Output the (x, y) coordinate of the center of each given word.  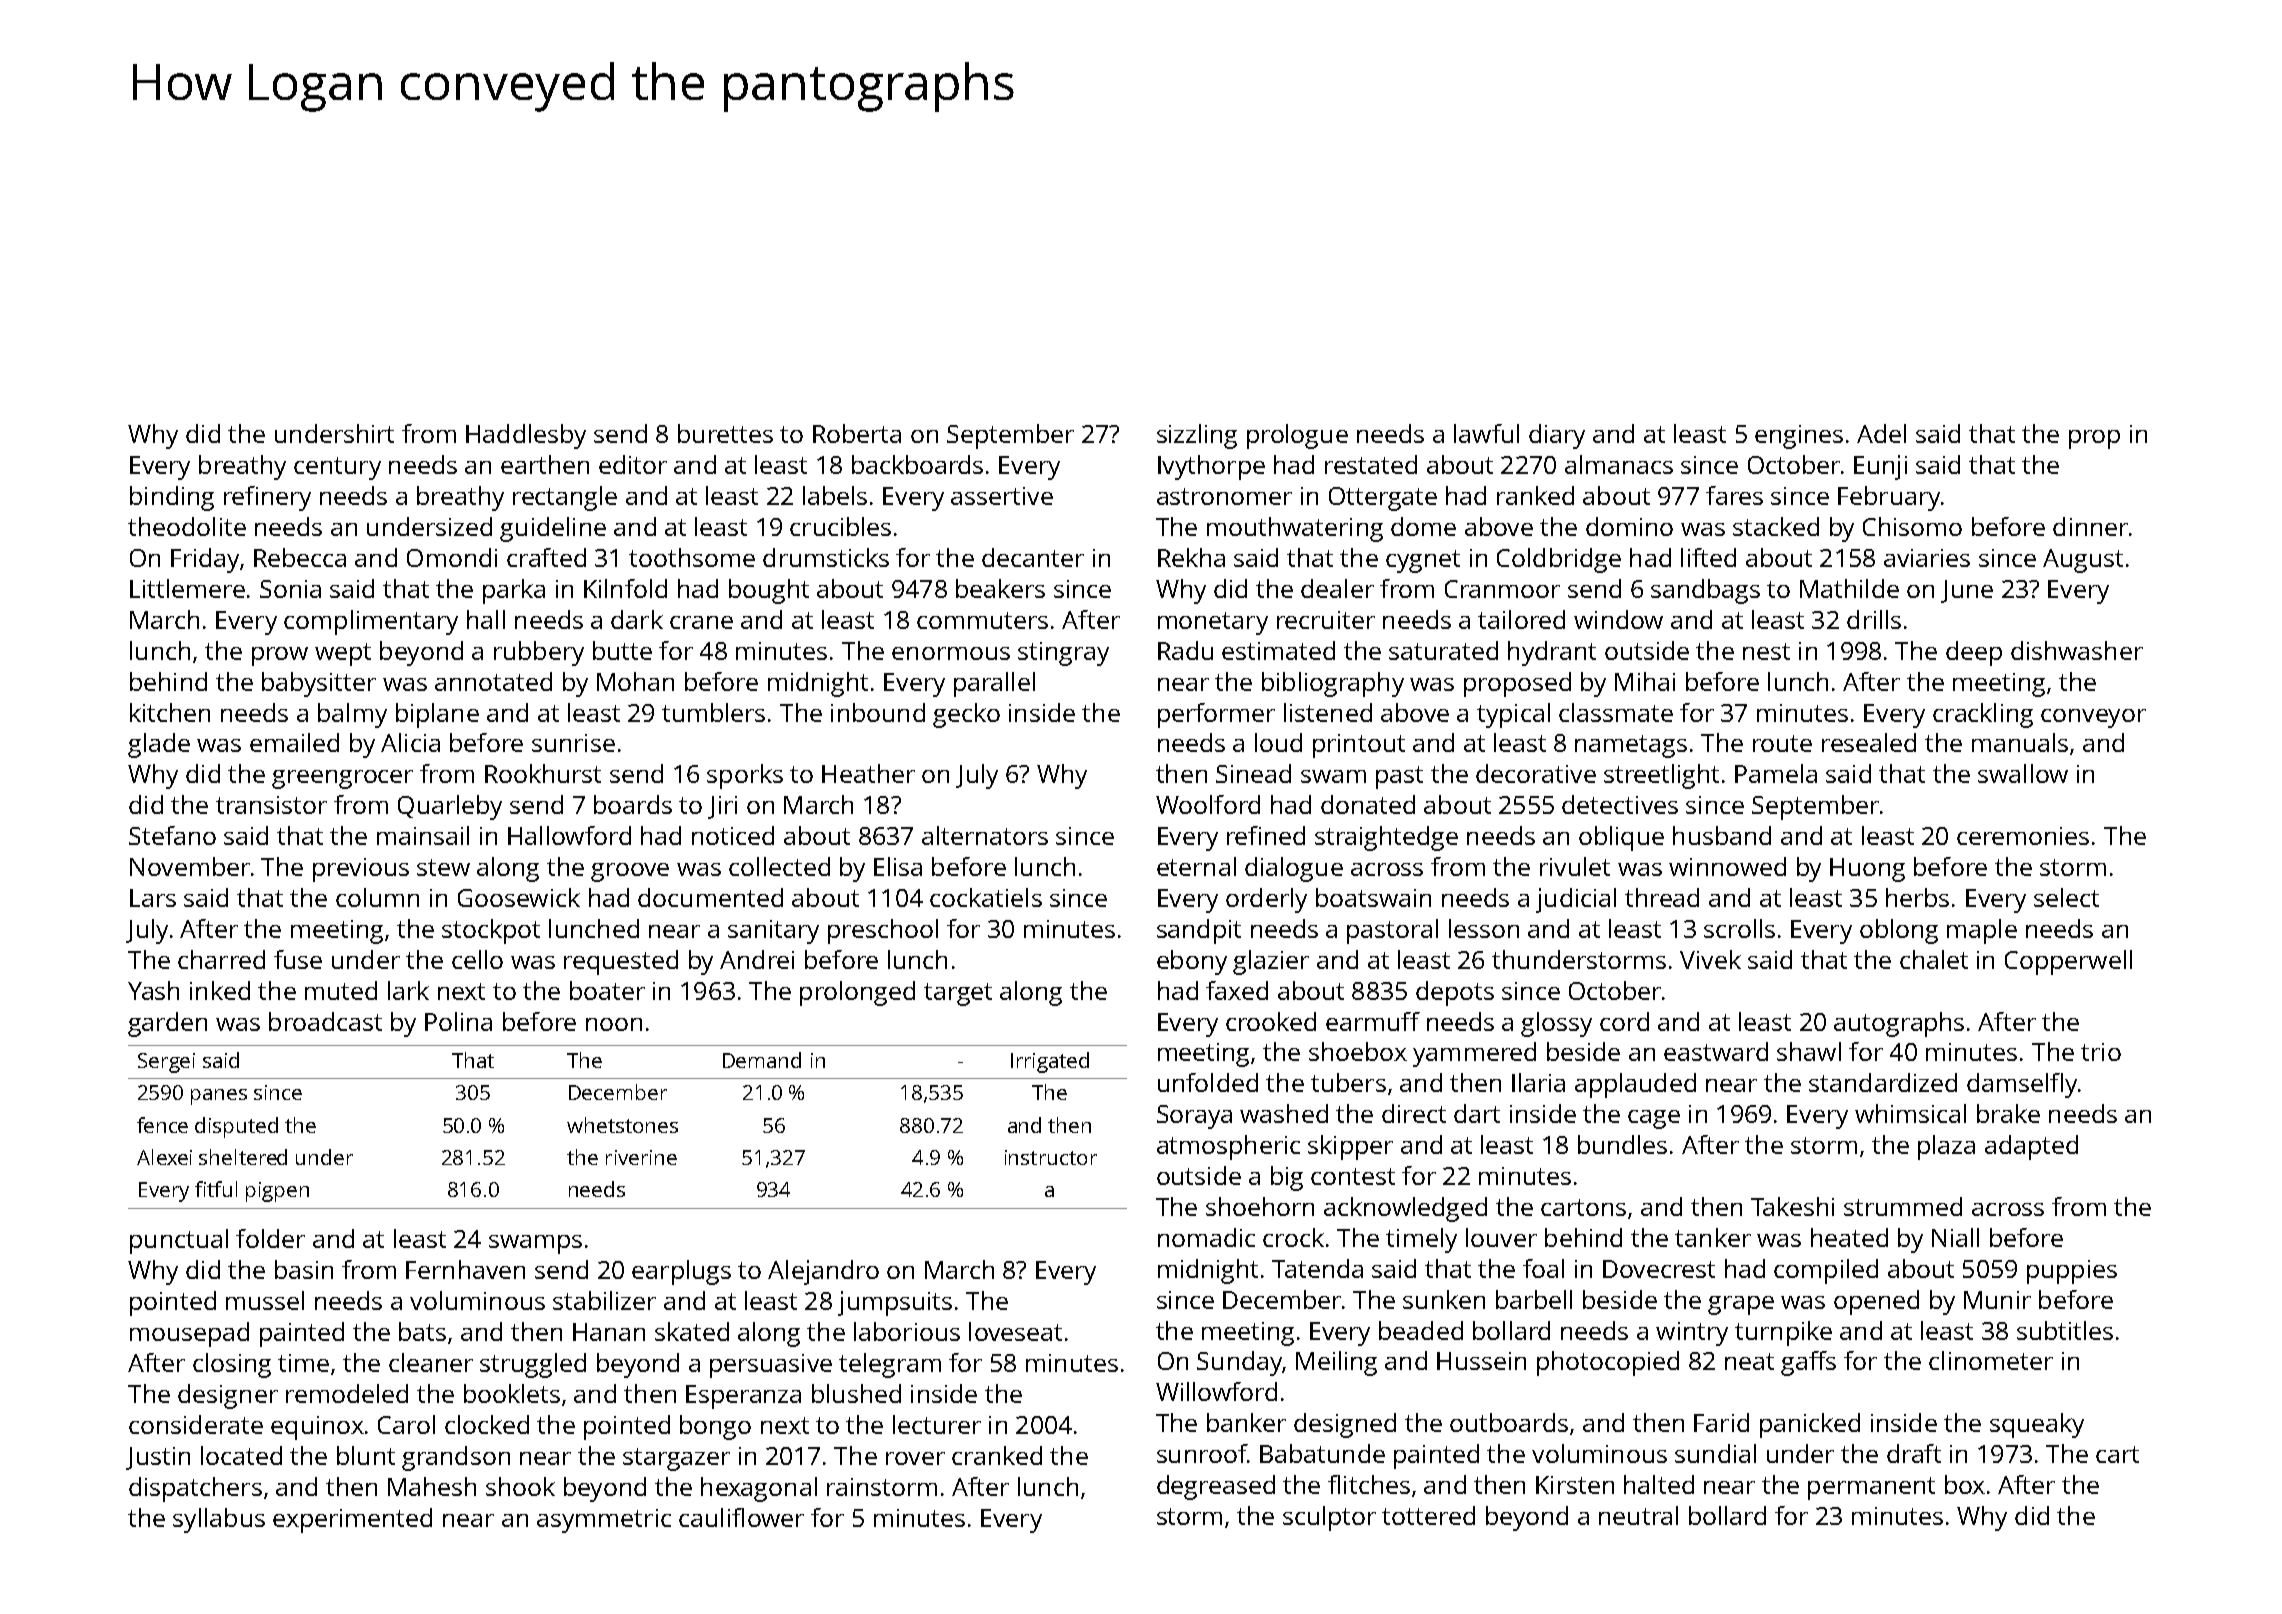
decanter (1033, 557)
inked (220, 990)
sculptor (1329, 1518)
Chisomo (1912, 526)
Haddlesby (526, 436)
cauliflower (741, 1517)
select (2066, 897)
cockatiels (986, 897)
